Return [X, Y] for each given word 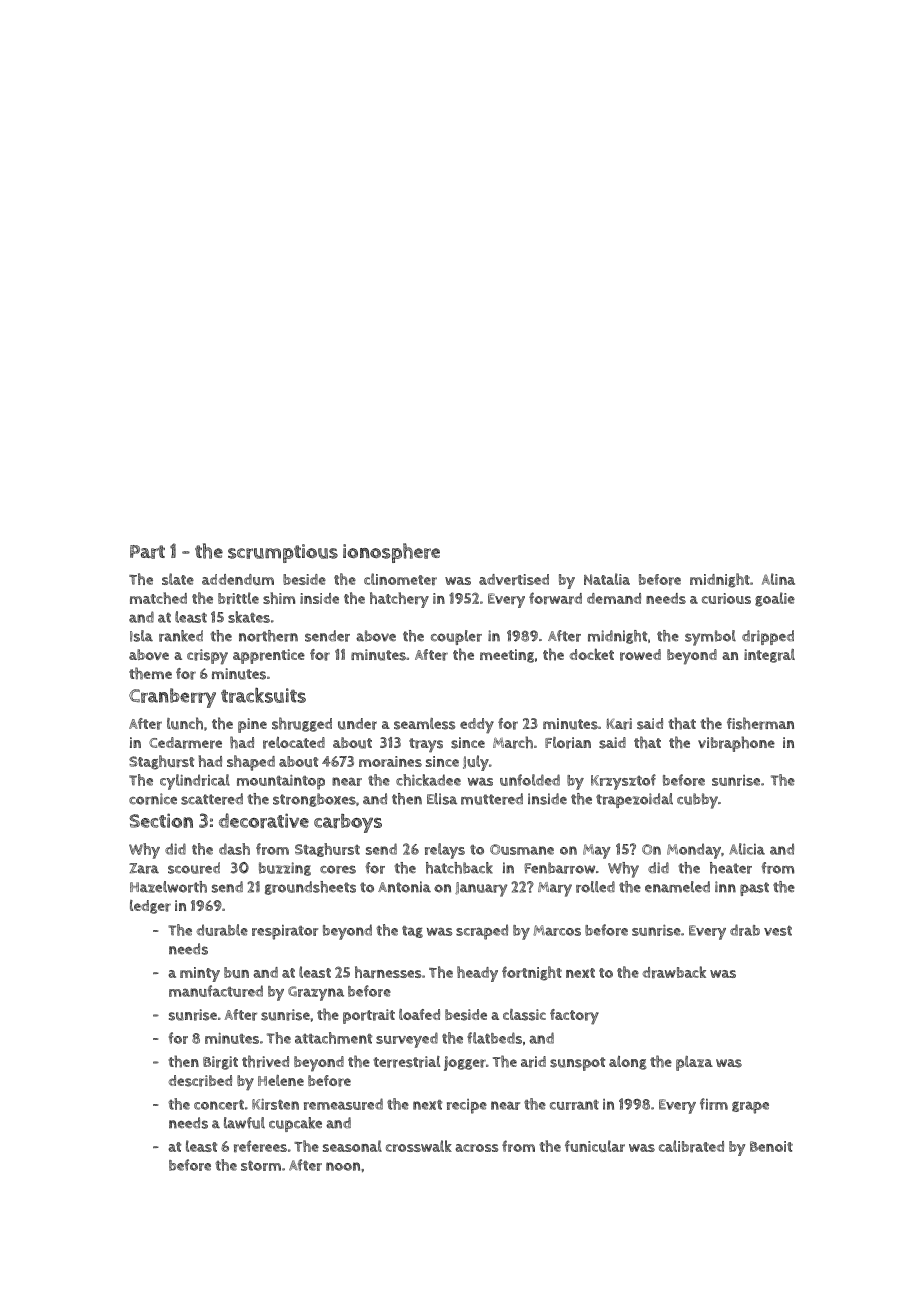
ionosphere [391, 553]
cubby [697, 801]
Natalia [607, 579]
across [476, 1148]
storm [261, 1166]
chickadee [428, 780]
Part [147, 552]
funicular [595, 1146]
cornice [153, 799]
